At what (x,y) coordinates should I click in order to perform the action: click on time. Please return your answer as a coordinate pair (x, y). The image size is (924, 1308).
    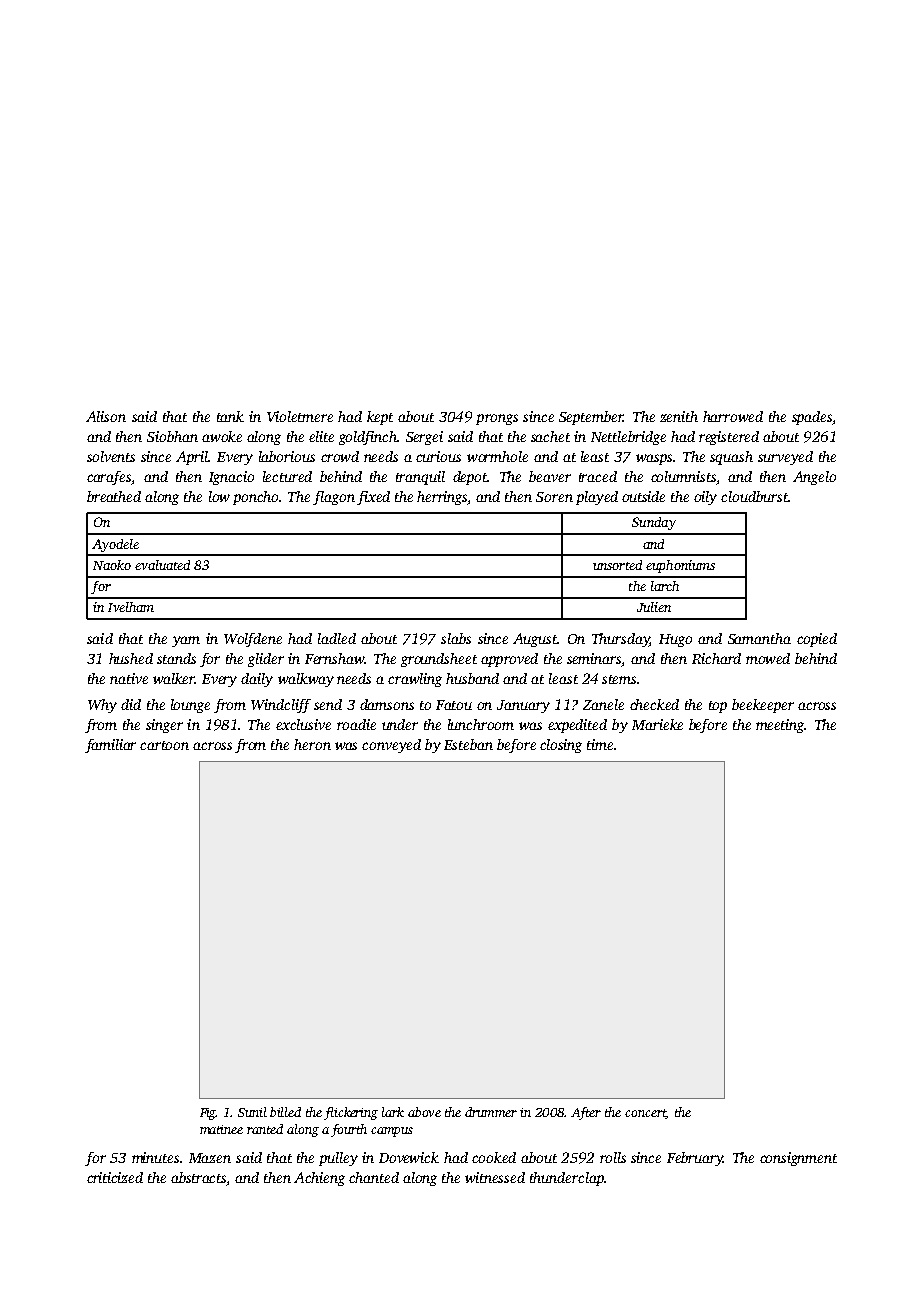
    Looking at the image, I should click on (600, 744).
